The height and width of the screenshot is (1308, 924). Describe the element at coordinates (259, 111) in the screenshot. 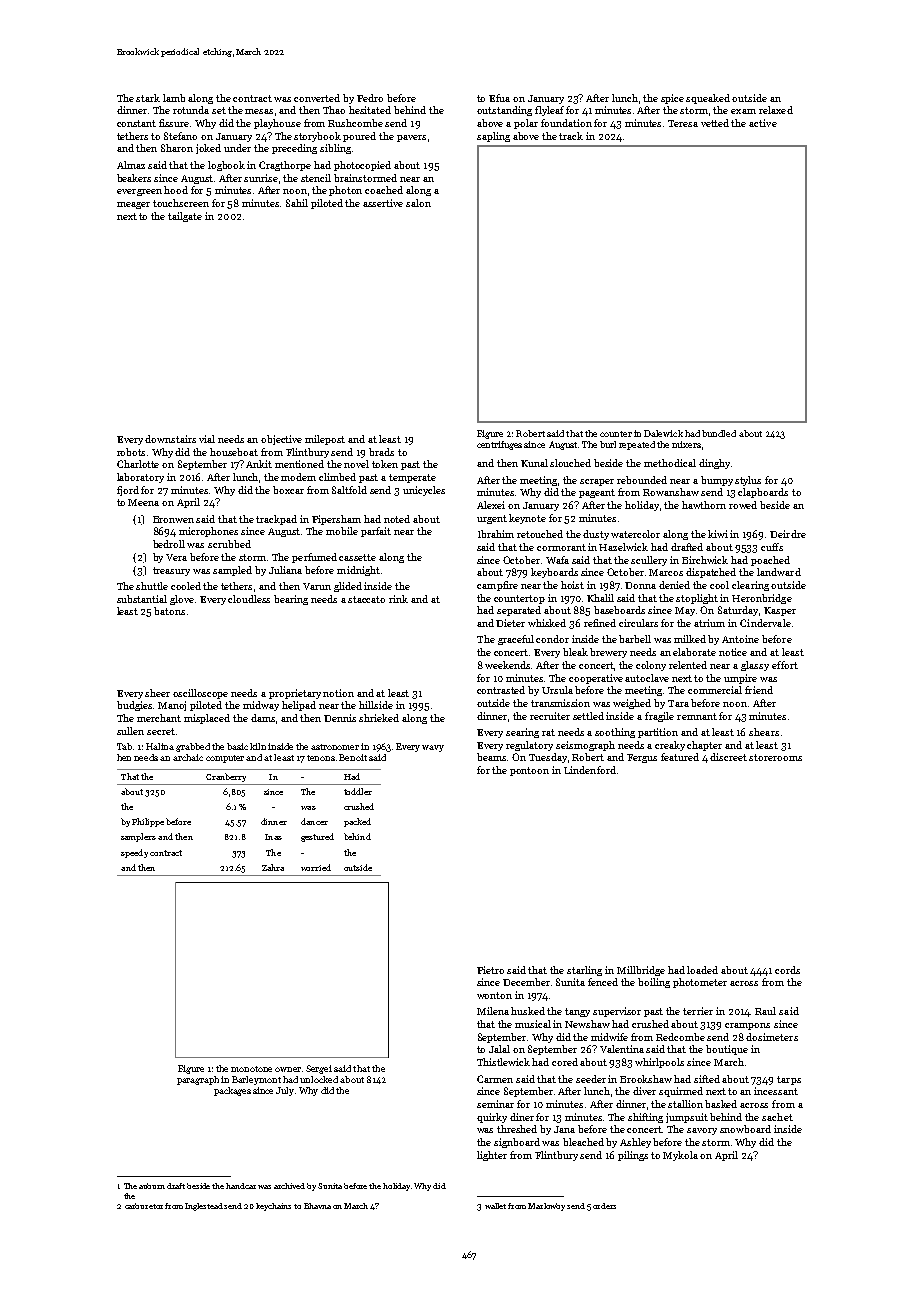

I see `mesas` at that location.
